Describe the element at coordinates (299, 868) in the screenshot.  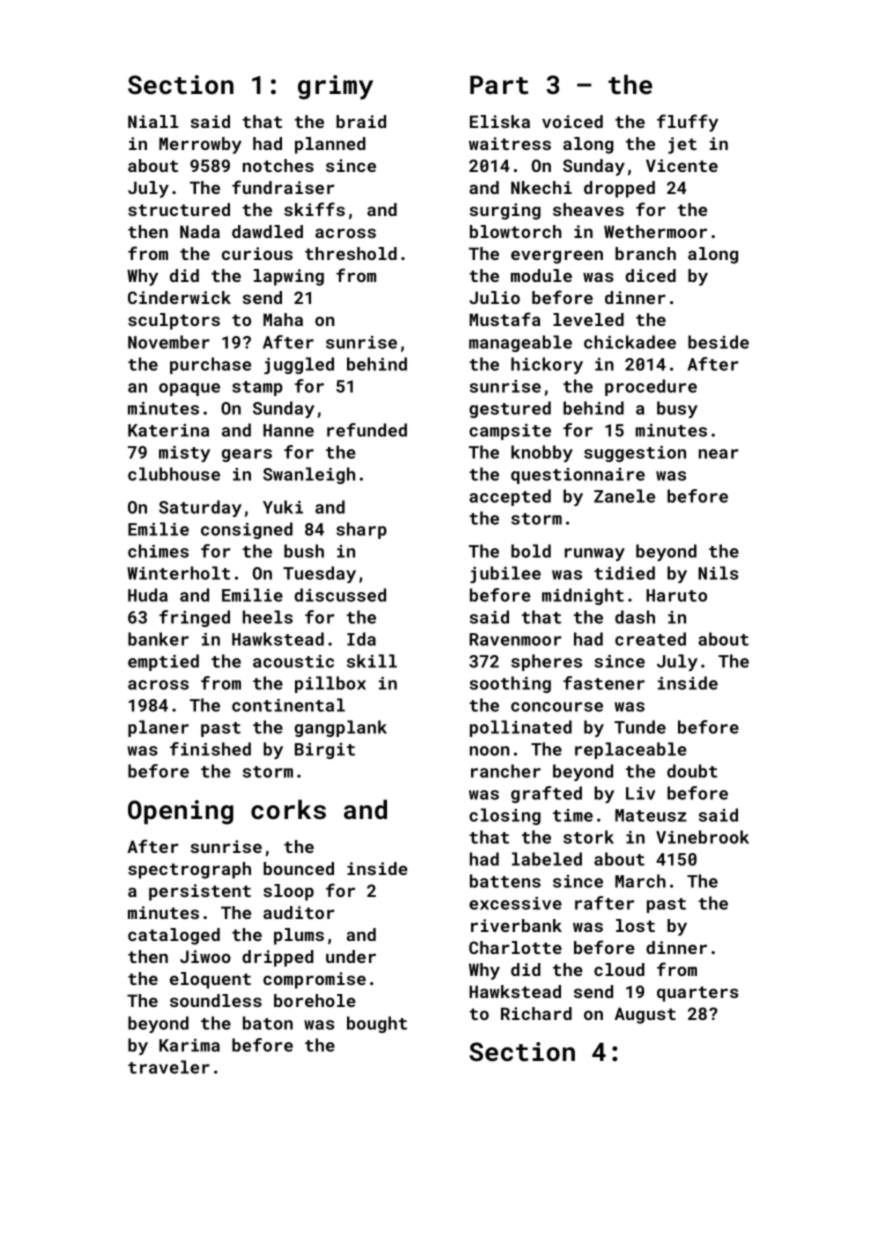
I see `bounced` at that location.
